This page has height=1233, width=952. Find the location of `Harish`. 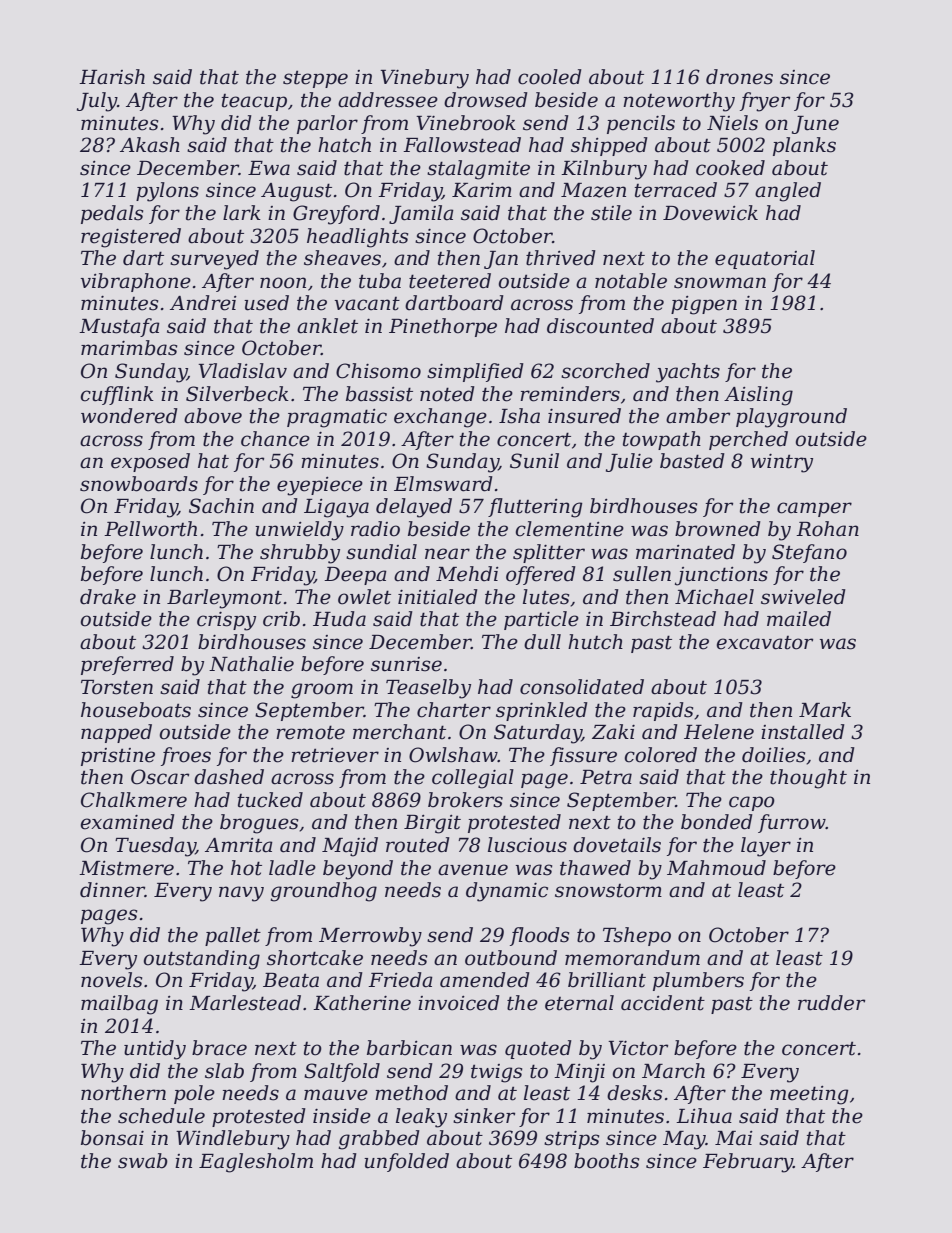

Harish is located at coordinates (112, 77).
